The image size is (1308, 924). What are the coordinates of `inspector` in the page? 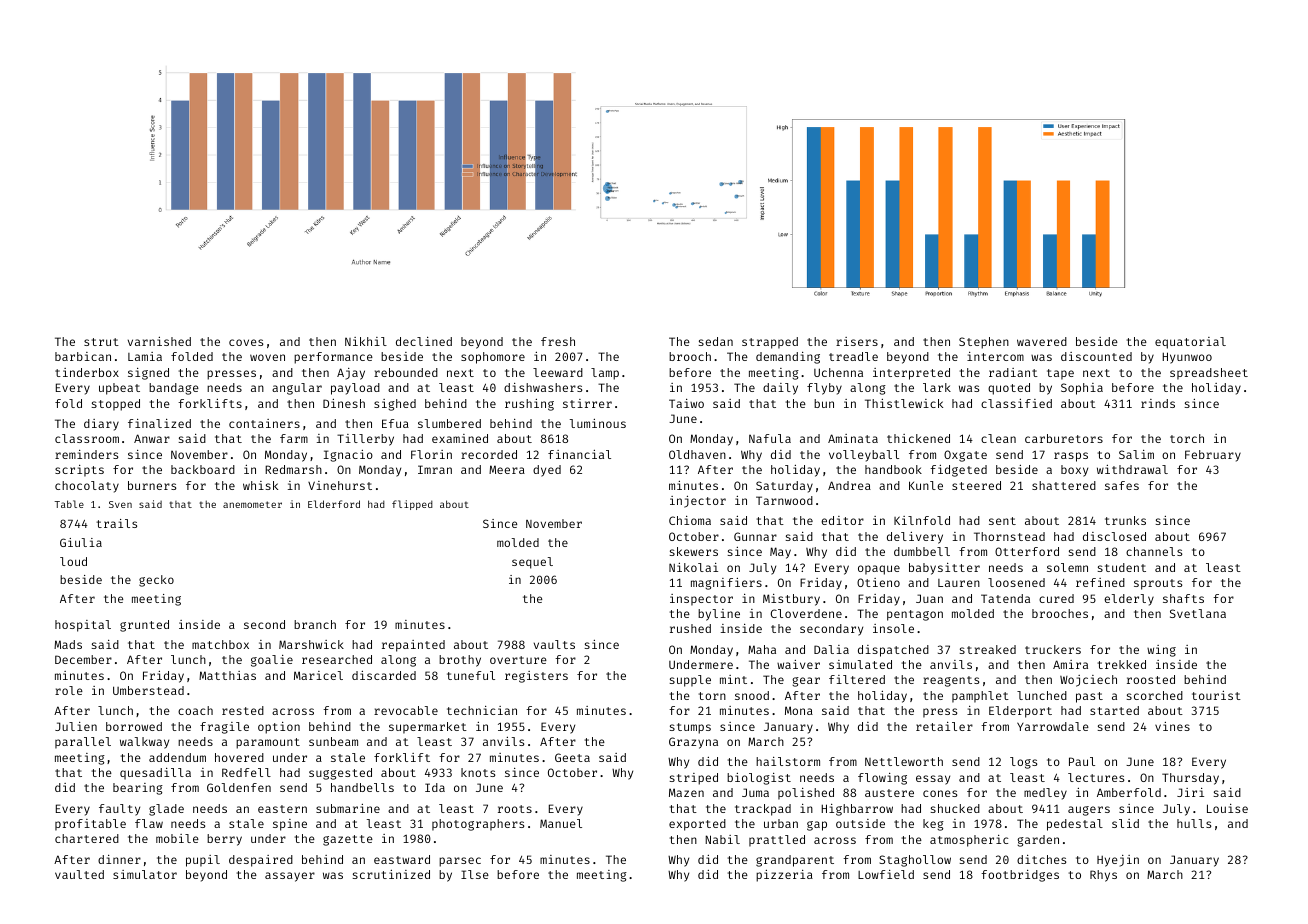 It's located at (701, 600).
